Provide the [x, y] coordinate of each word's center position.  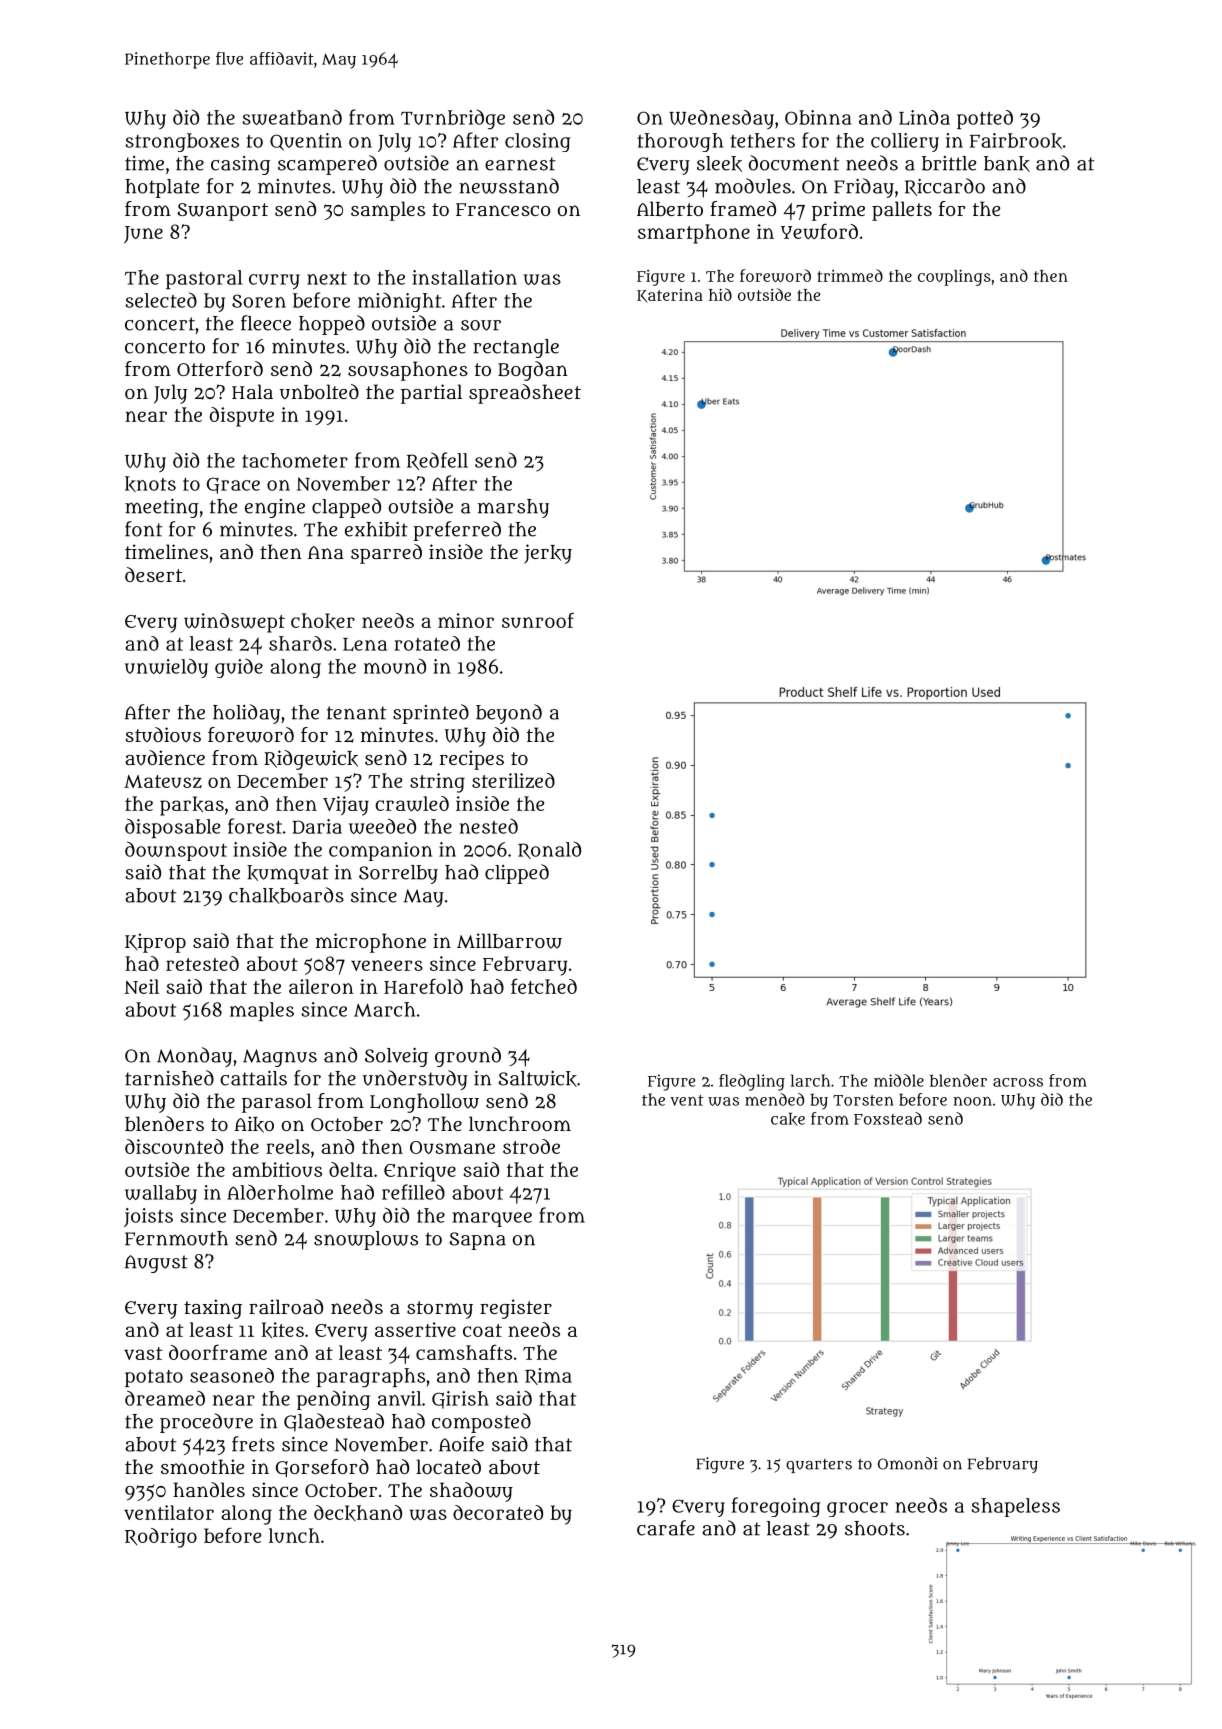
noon [972, 1101]
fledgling [752, 1082]
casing [240, 165]
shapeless [1015, 1507]
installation [464, 277]
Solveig [396, 1057]
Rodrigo [161, 1538]
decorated [498, 1512]
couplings [954, 277]
